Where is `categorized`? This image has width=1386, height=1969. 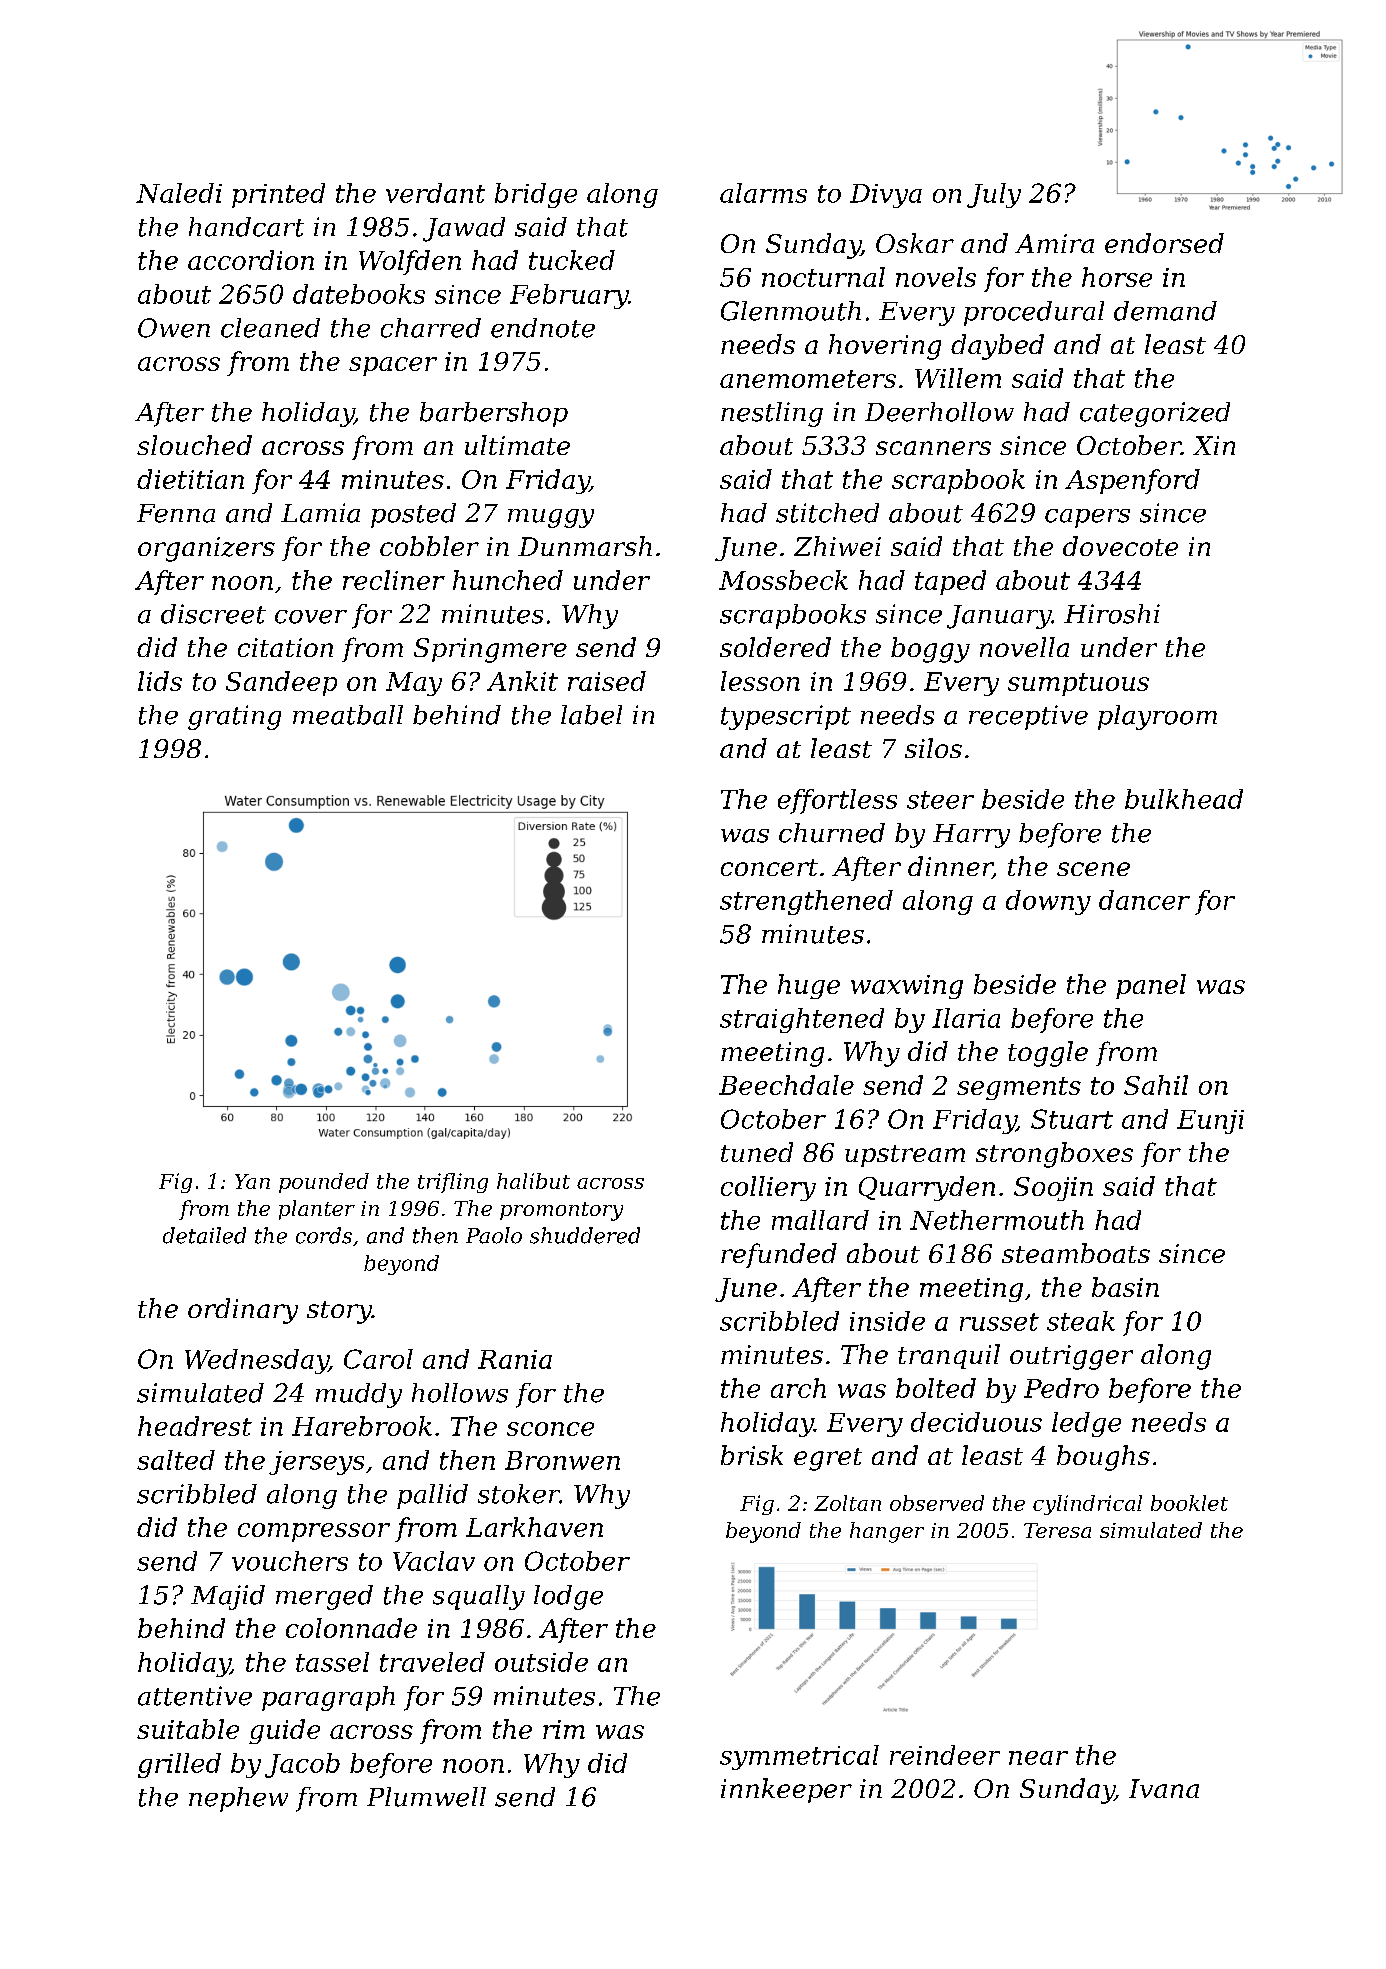 categorized is located at coordinates (1155, 414).
